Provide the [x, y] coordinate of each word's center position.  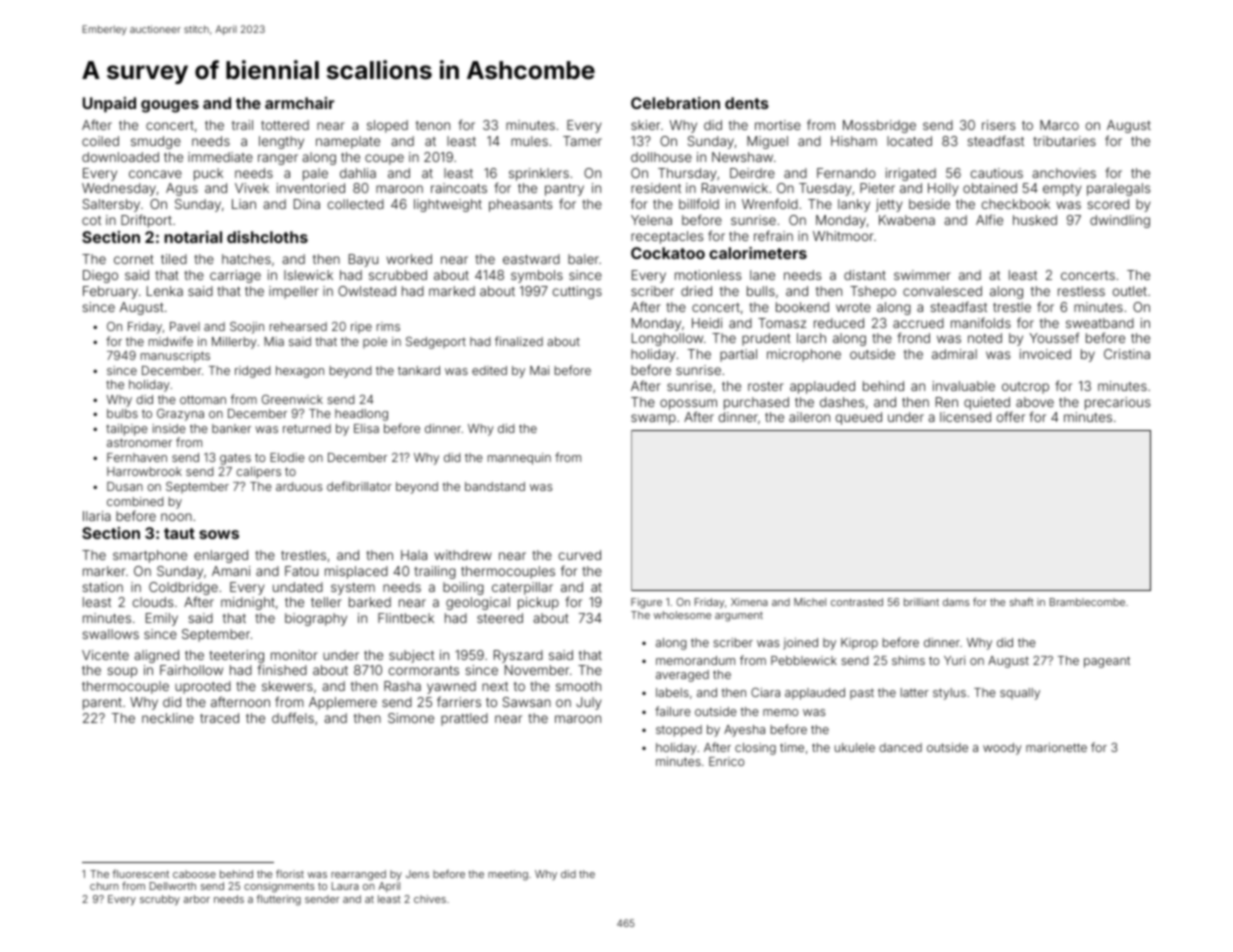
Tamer [582, 141]
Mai [539, 370]
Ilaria [97, 516]
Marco [1059, 125]
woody [1002, 749]
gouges [170, 106]
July [589, 703]
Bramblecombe [1087, 602]
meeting [508, 875]
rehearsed [298, 326]
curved [580, 555]
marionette [1056, 747]
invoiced [1045, 354]
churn [104, 886]
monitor [294, 655]
